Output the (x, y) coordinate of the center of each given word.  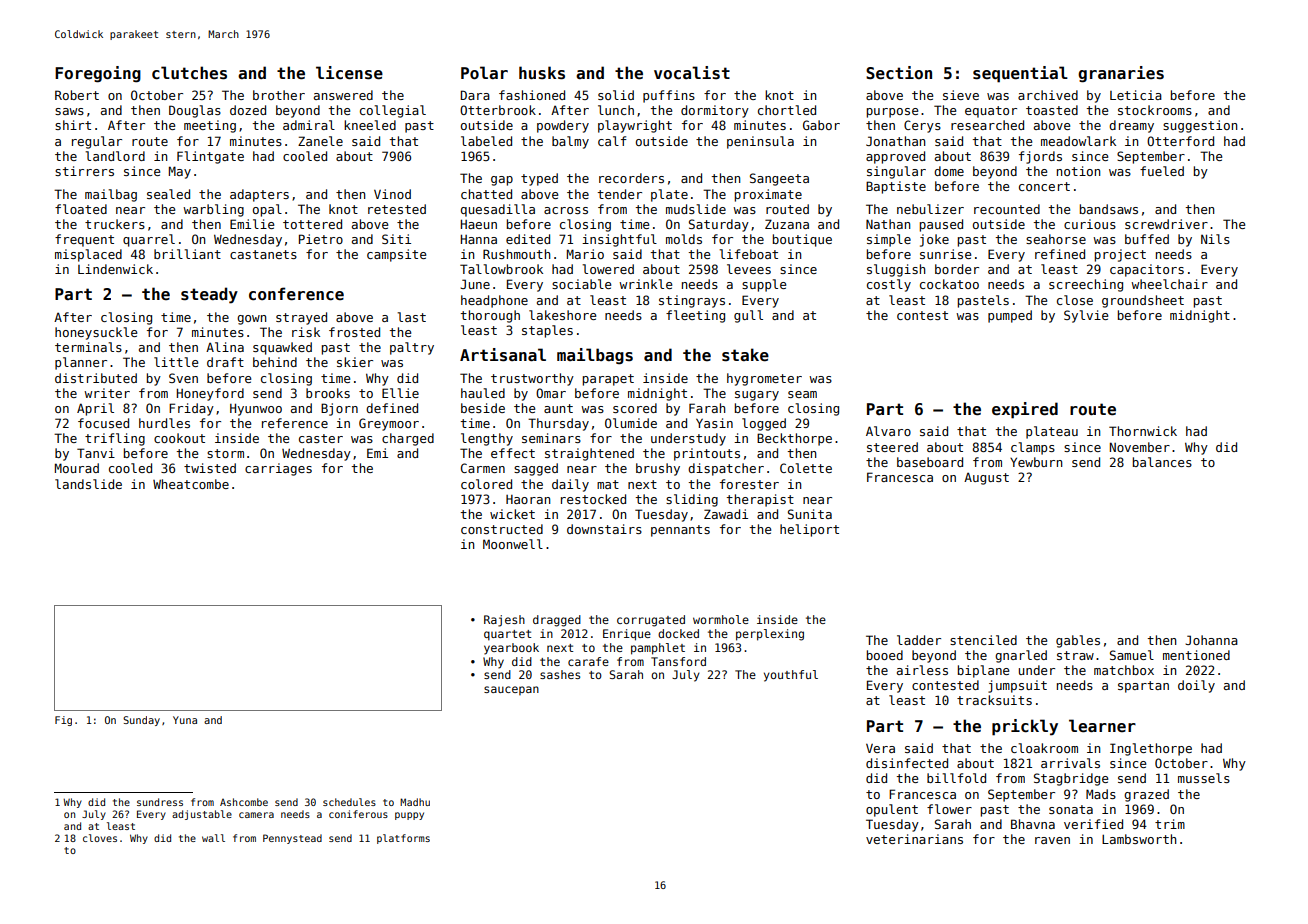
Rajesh (504, 621)
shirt (73, 125)
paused (941, 225)
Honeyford (210, 394)
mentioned (1196, 655)
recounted (1007, 209)
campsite (396, 255)
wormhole (721, 619)
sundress (160, 802)
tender (620, 194)
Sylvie (1086, 316)
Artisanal (503, 355)
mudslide (696, 209)
